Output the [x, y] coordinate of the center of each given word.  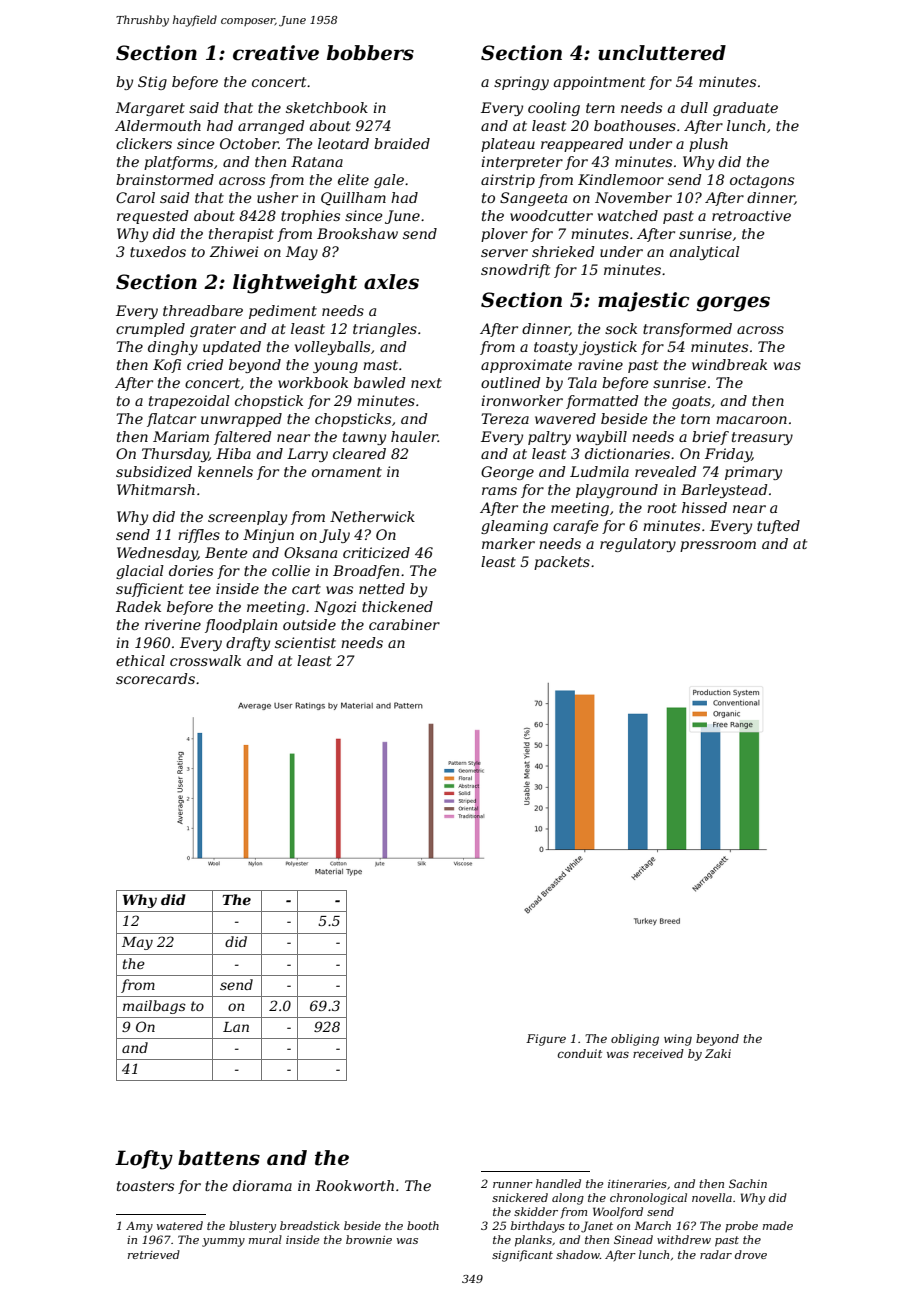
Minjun [268, 536]
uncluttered [662, 53]
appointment [599, 83]
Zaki [718, 1053]
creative [276, 53]
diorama [262, 1185]
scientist [305, 642]
